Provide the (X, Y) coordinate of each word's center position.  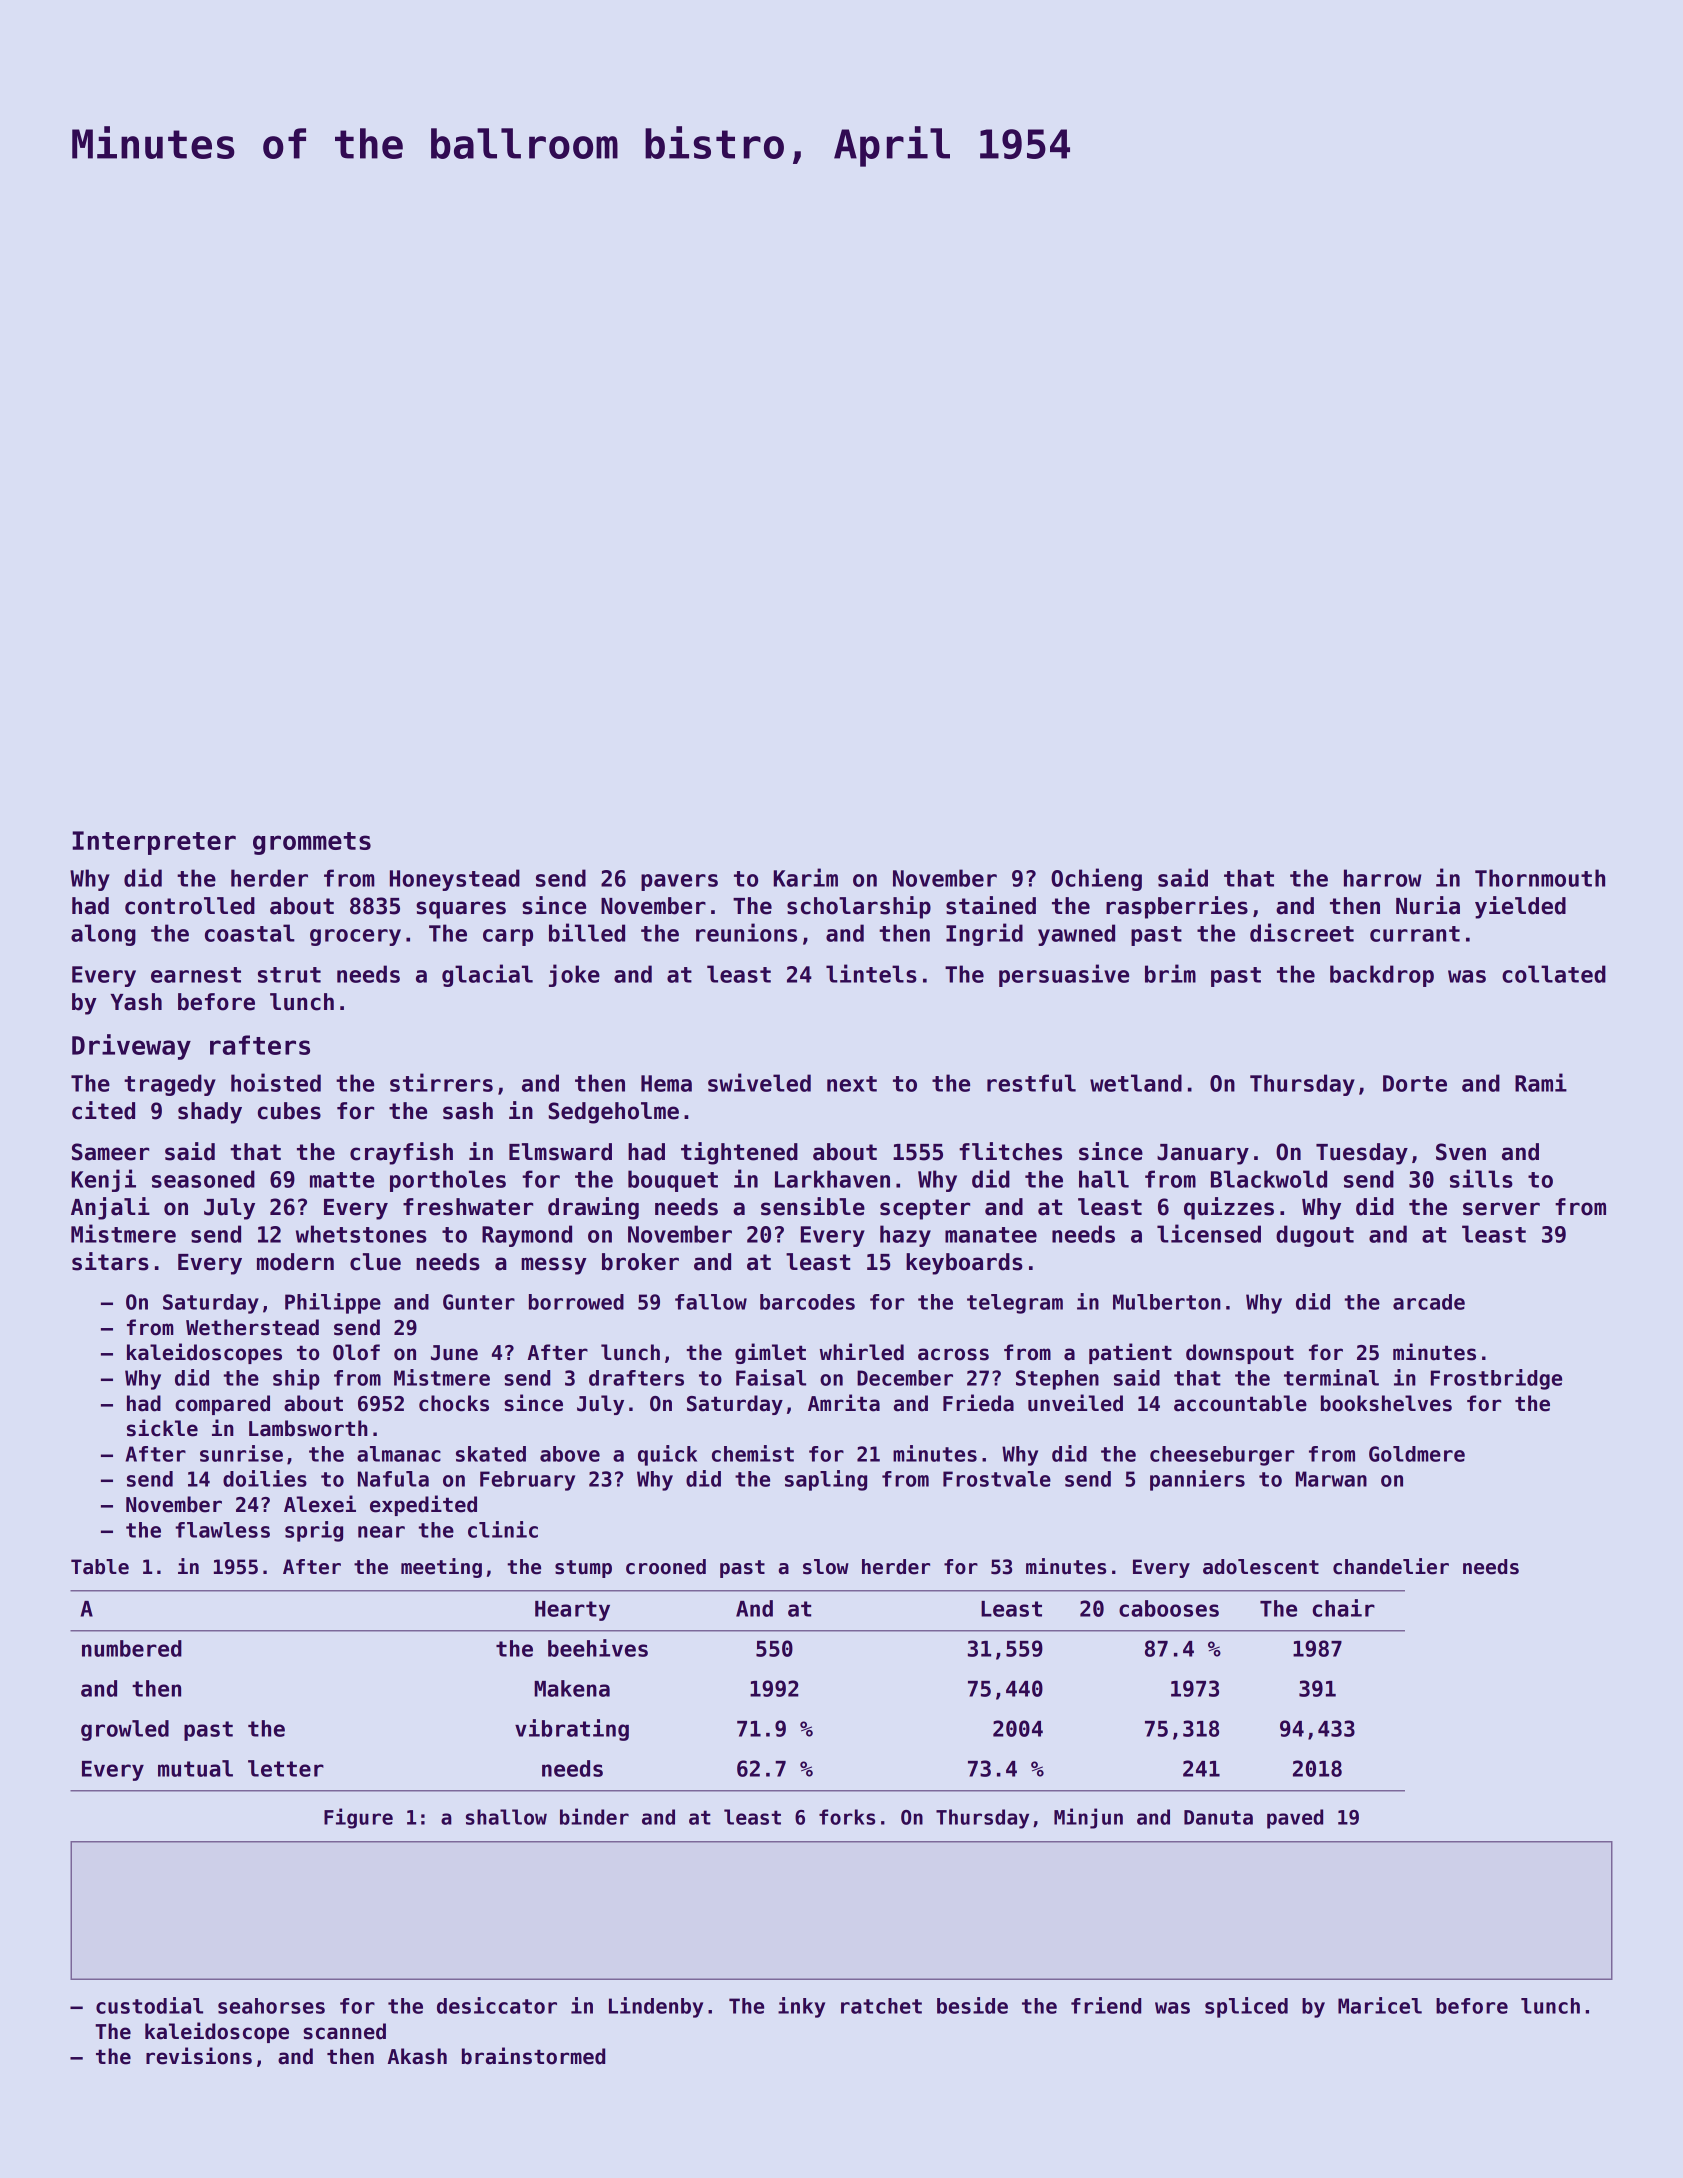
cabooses (1169, 1608)
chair (1343, 1608)
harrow (1382, 878)
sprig (314, 1531)
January (1203, 1154)
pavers (679, 882)
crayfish (401, 1153)
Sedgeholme (613, 1113)
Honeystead (455, 880)
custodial (149, 2005)
